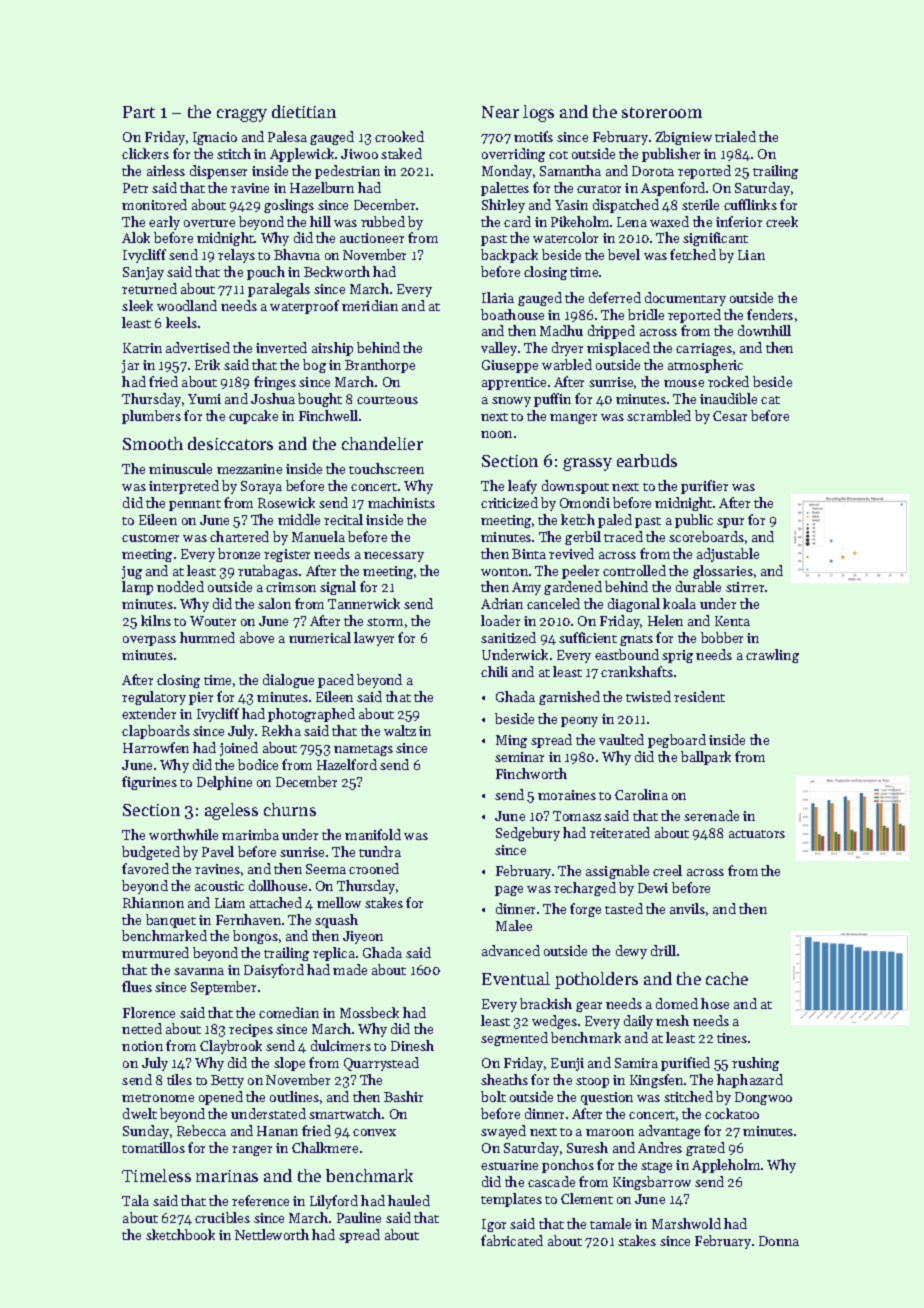 Image resolution: width=924 pixels, height=1308 pixels. Describe the element at coordinates (648, 696) in the document. I see `twisted` at that location.
